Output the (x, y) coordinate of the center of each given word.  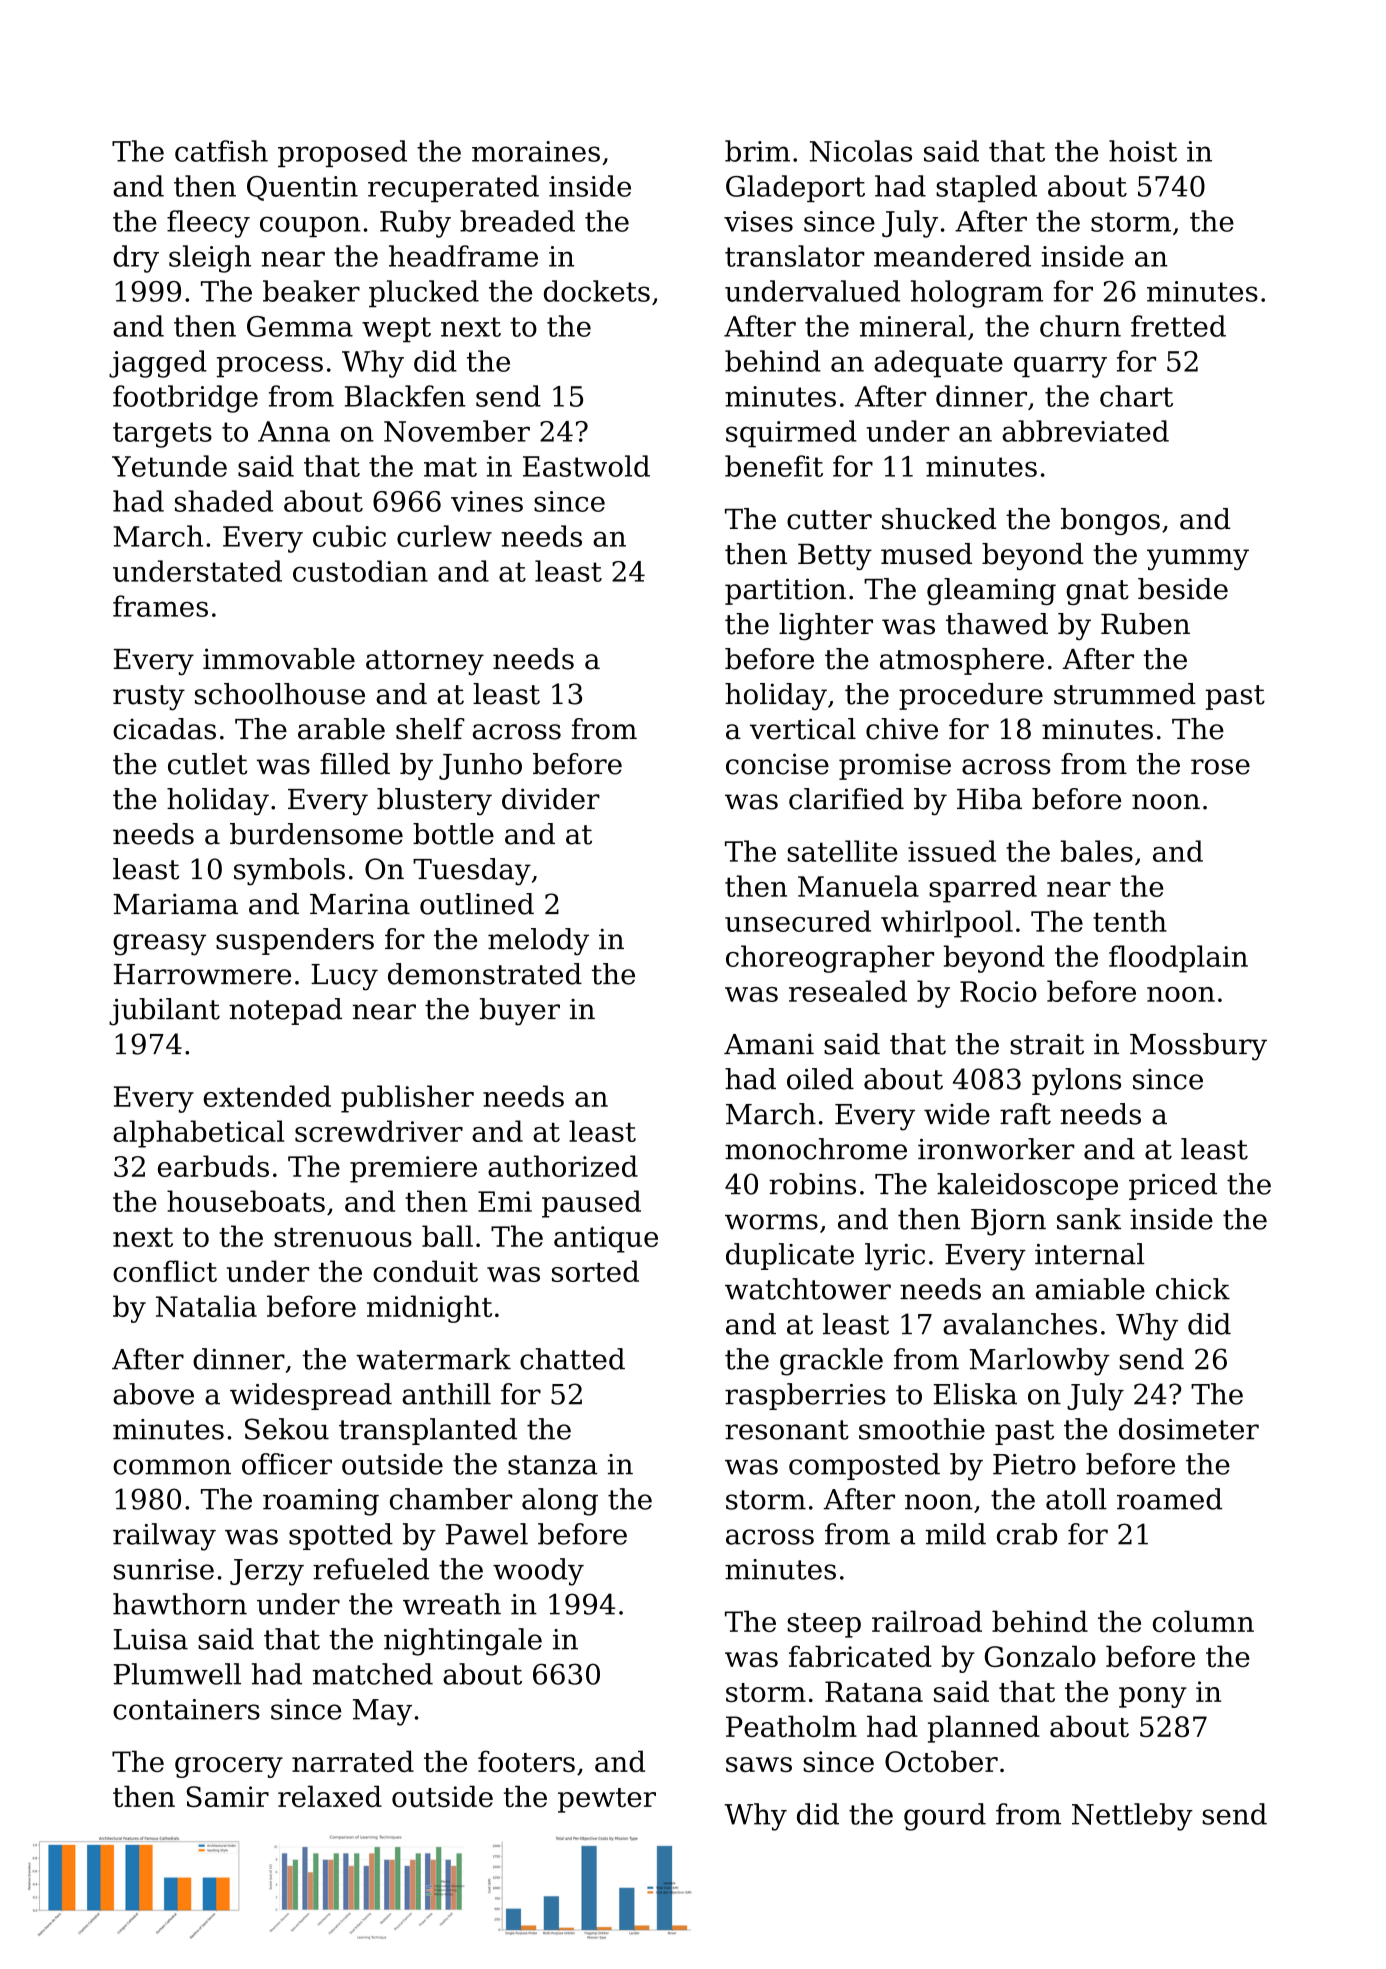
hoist (1143, 151)
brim (757, 151)
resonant (787, 1430)
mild (956, 1534)
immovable (279, 659)
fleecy (208, 224)
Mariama (175, 904)
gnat (1097, 592)
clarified (846, 799)
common (172, 1467)
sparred (983, 889)
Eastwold (586, 466)
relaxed (330, 1796)
